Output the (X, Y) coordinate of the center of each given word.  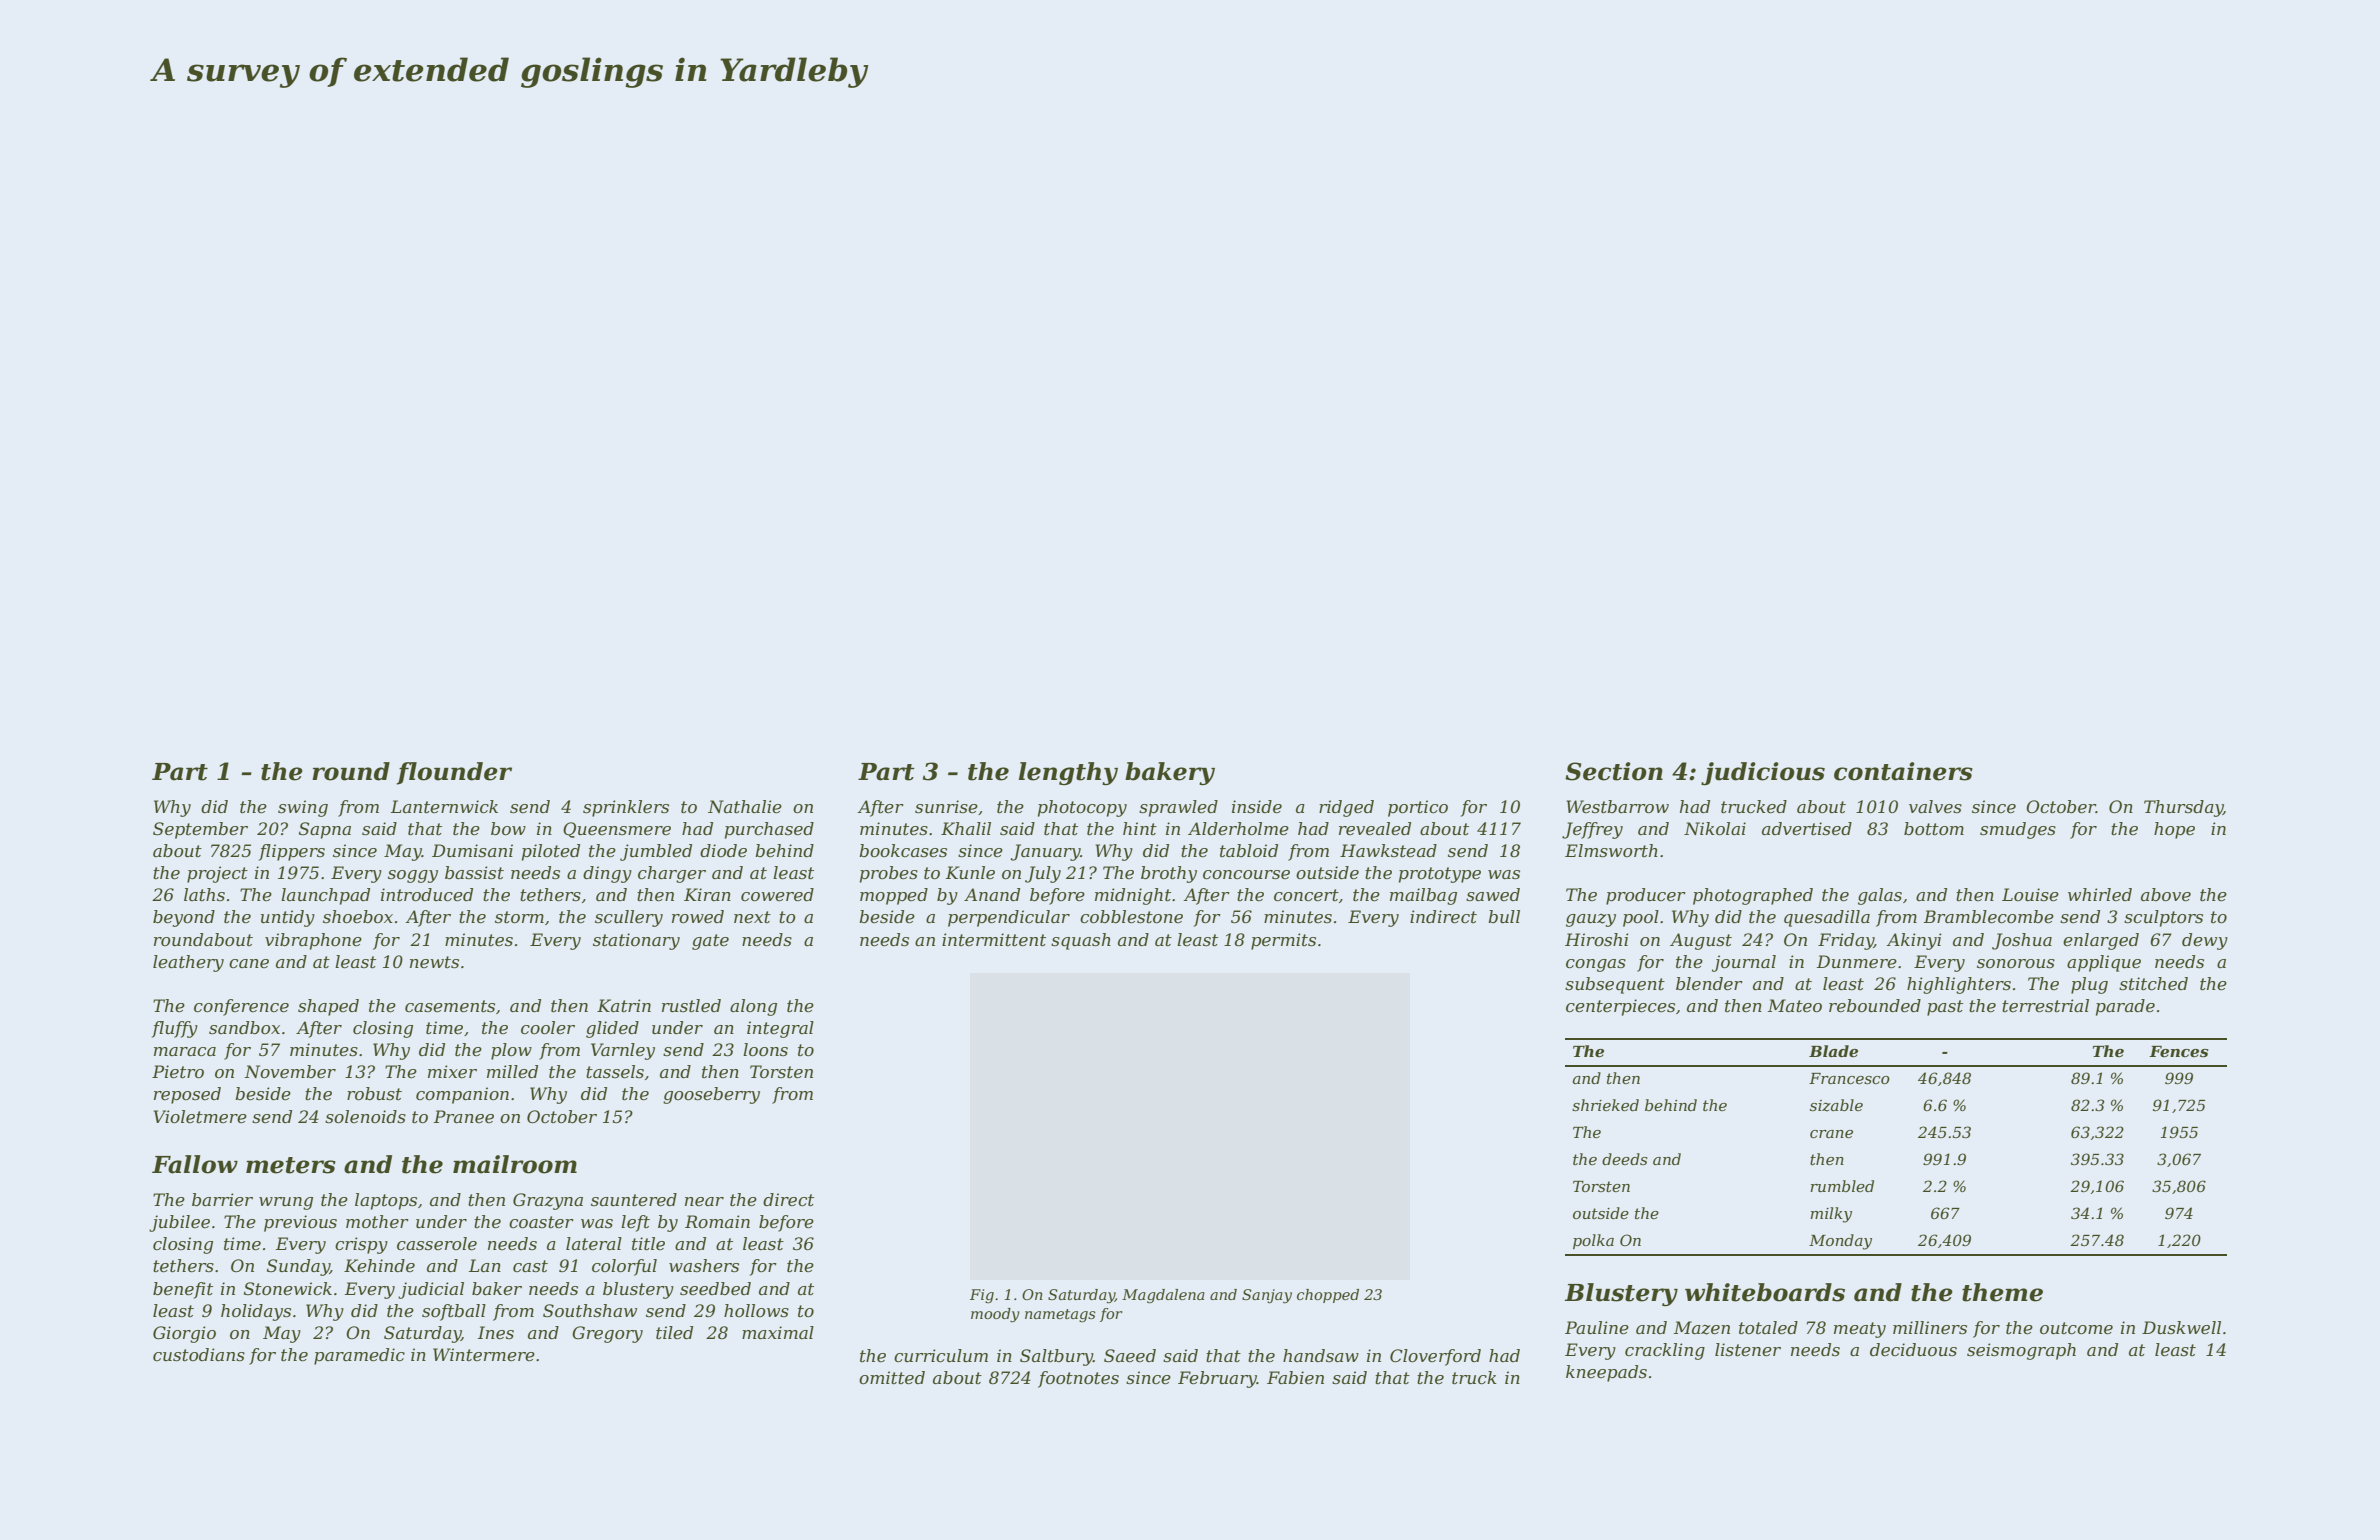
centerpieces (1620, 1007)
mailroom (515, 1164)
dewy (2205, 941)
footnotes (1078, 1379)
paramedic (359, 1356)
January (1045, 852)
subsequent (1615, 985)
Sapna (325, 830)
